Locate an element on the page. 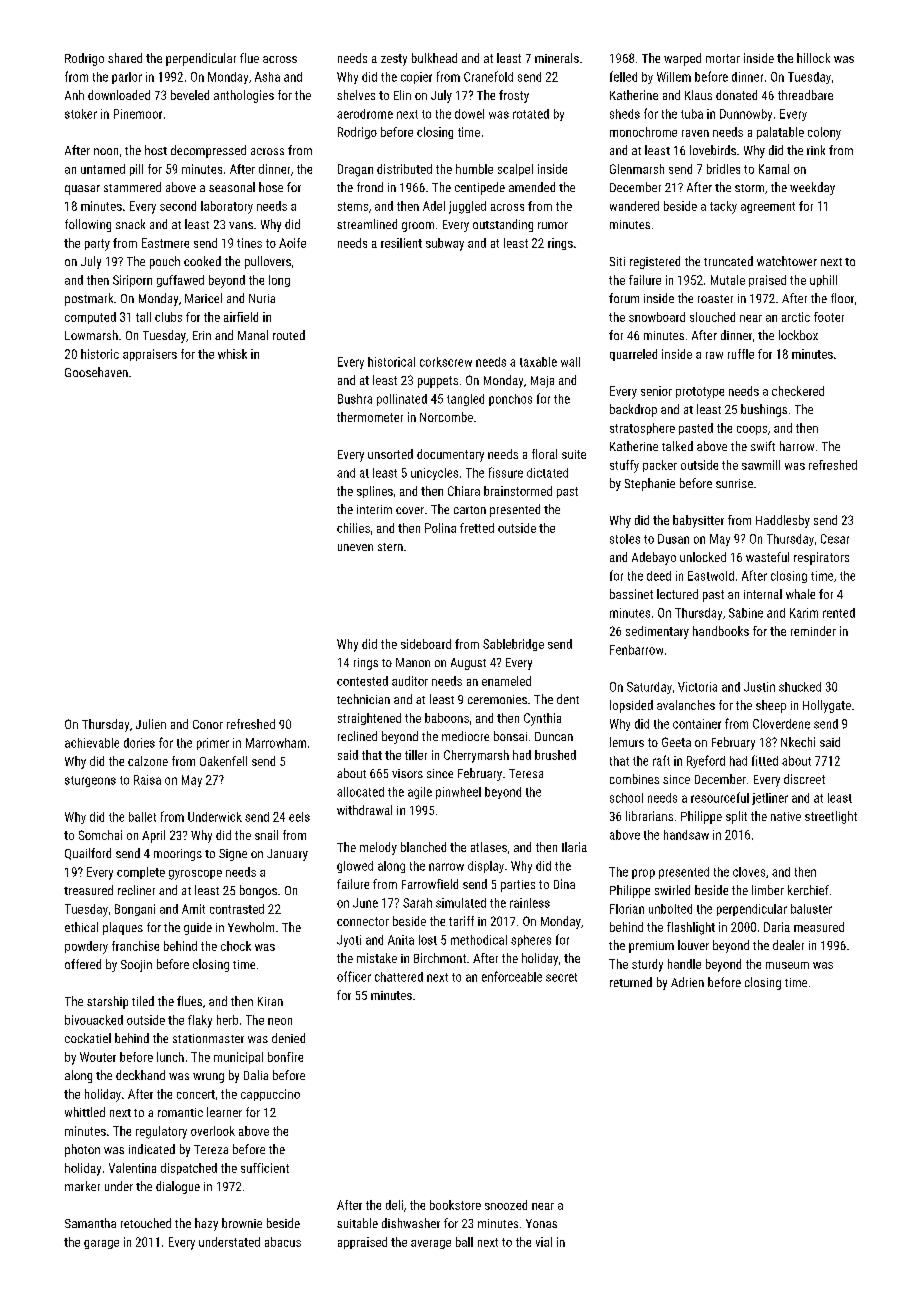  Conor is located at coordinates (208, 724).
